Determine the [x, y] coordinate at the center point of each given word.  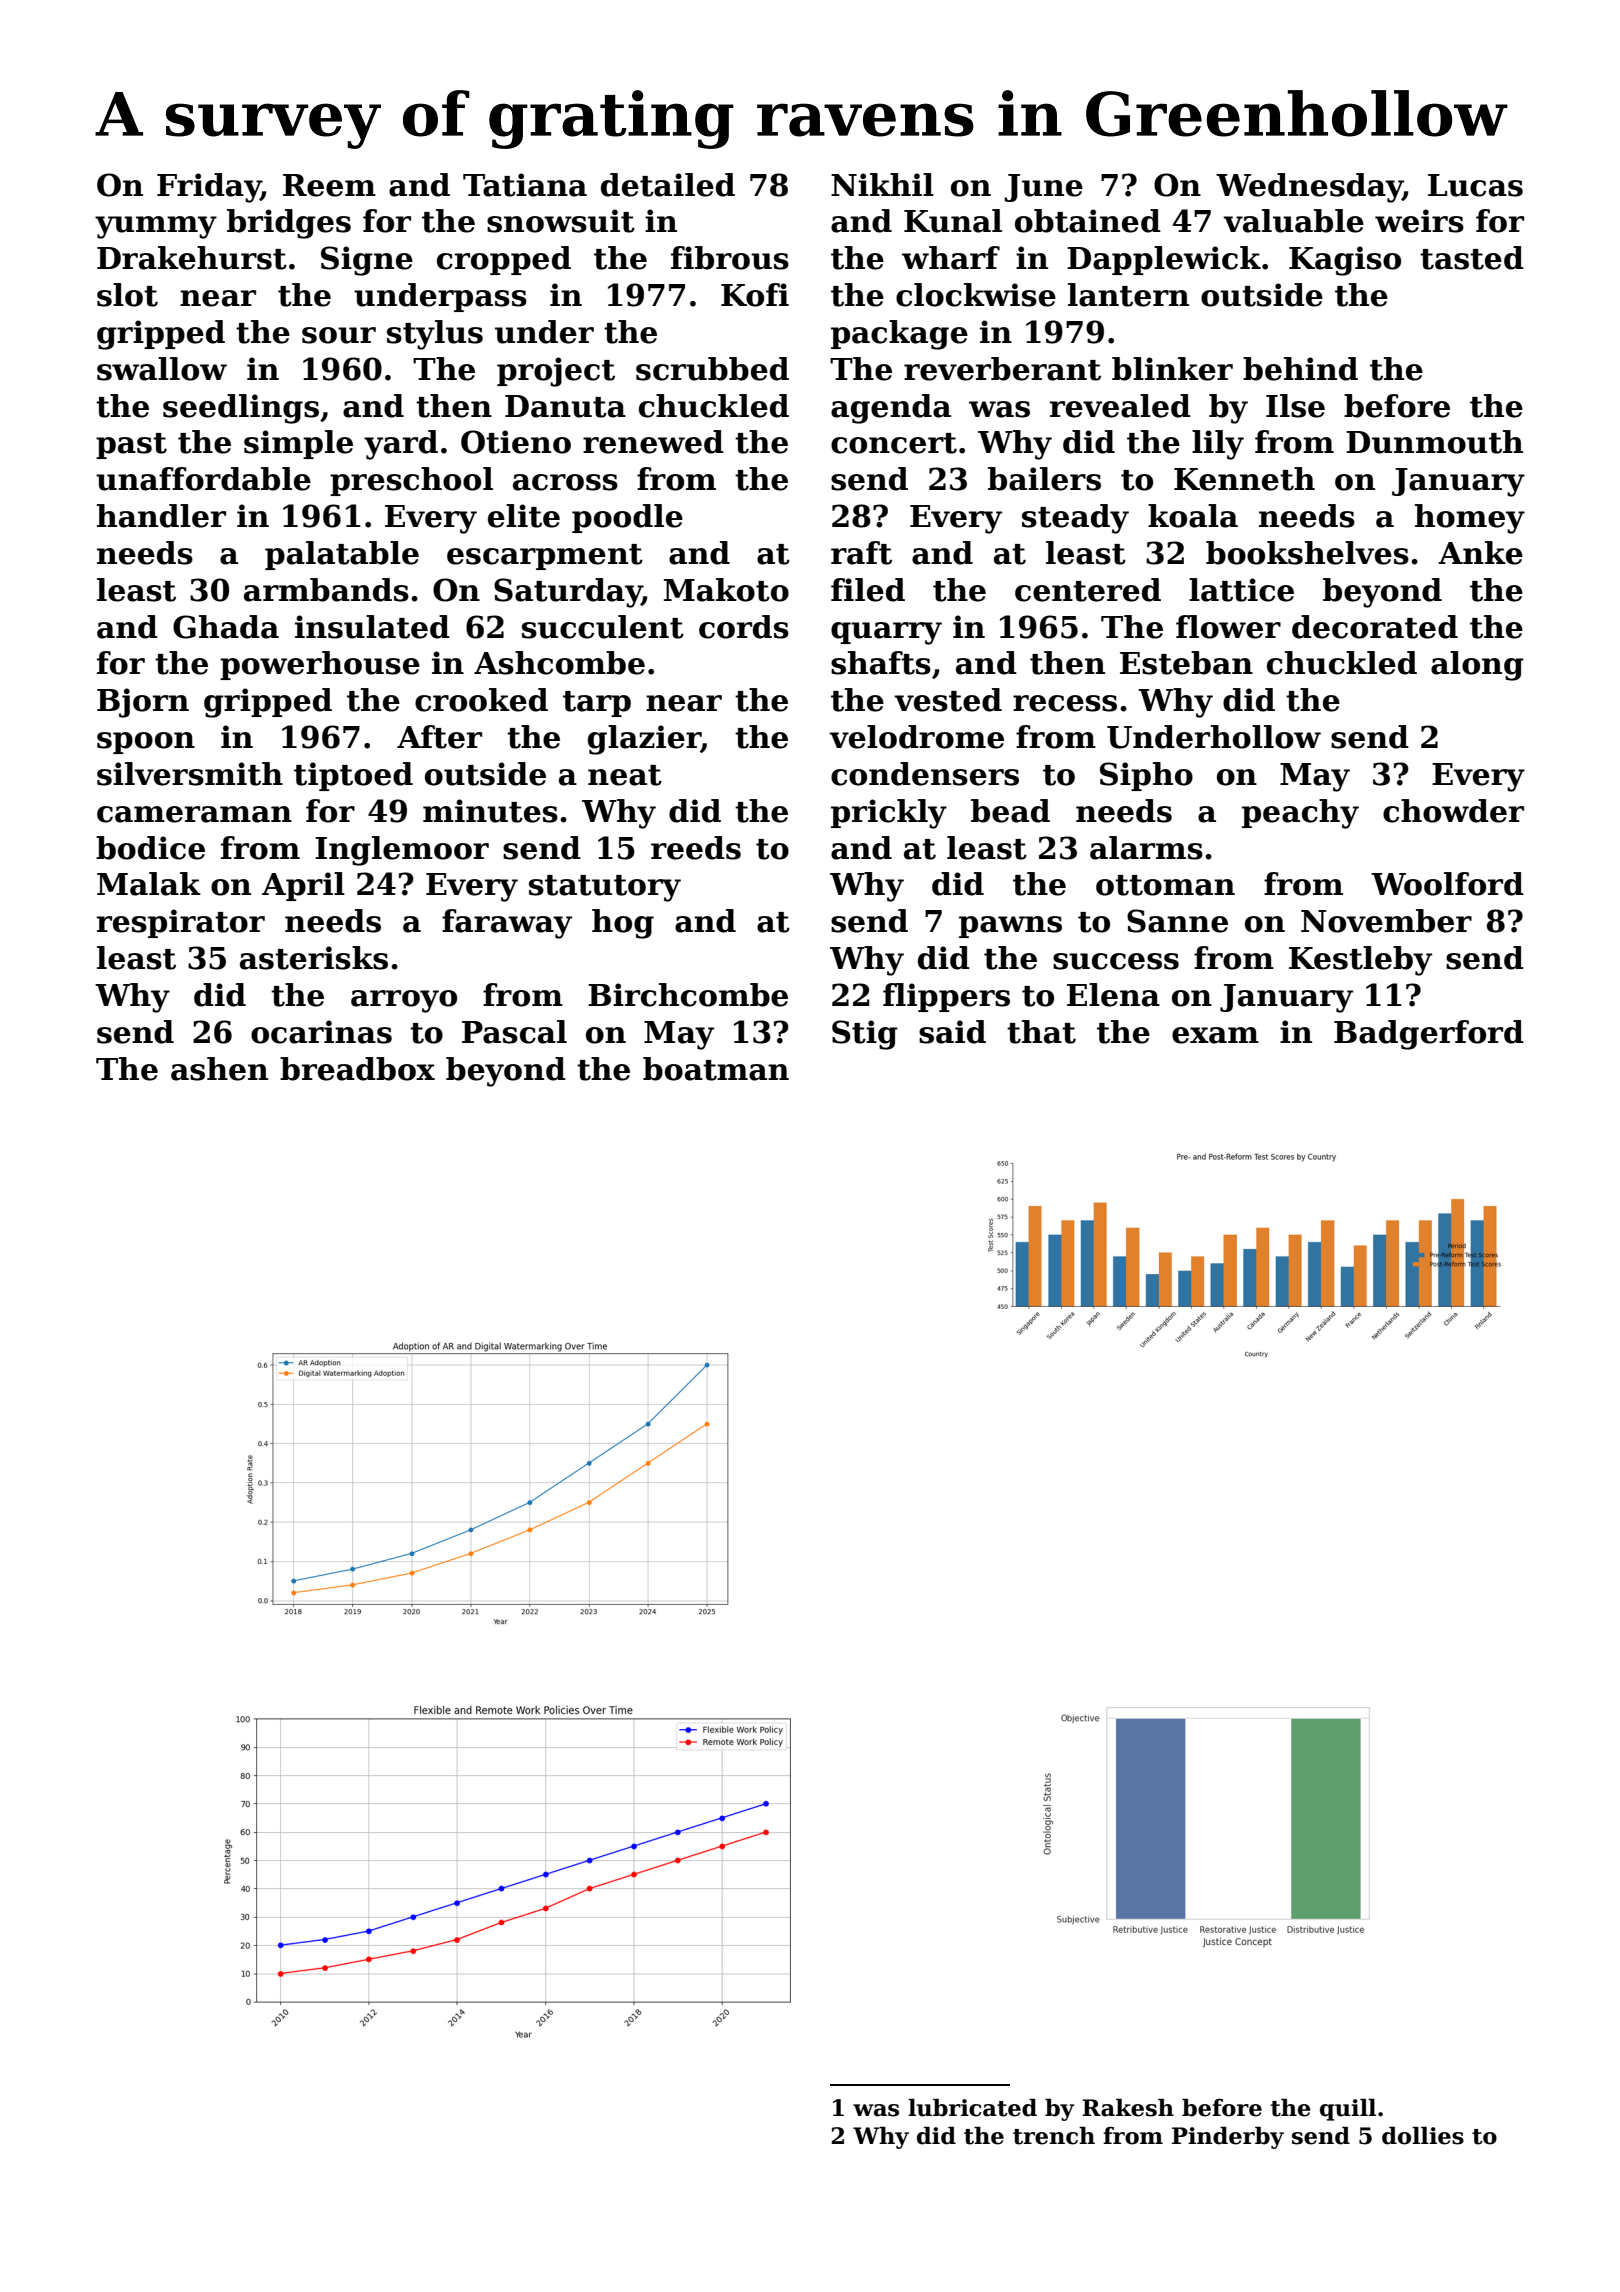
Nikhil [882, 184]
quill [1348, 2110]
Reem [329, 185]
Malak [149, 884]
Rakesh [1128, 2108]
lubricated [972, 2108]
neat [625, 775]
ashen [219, 1069]
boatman [716, 1069]
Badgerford [1429, 1035]
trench [1054, 2136]
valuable [1293, 221]
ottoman [1165, 885]
